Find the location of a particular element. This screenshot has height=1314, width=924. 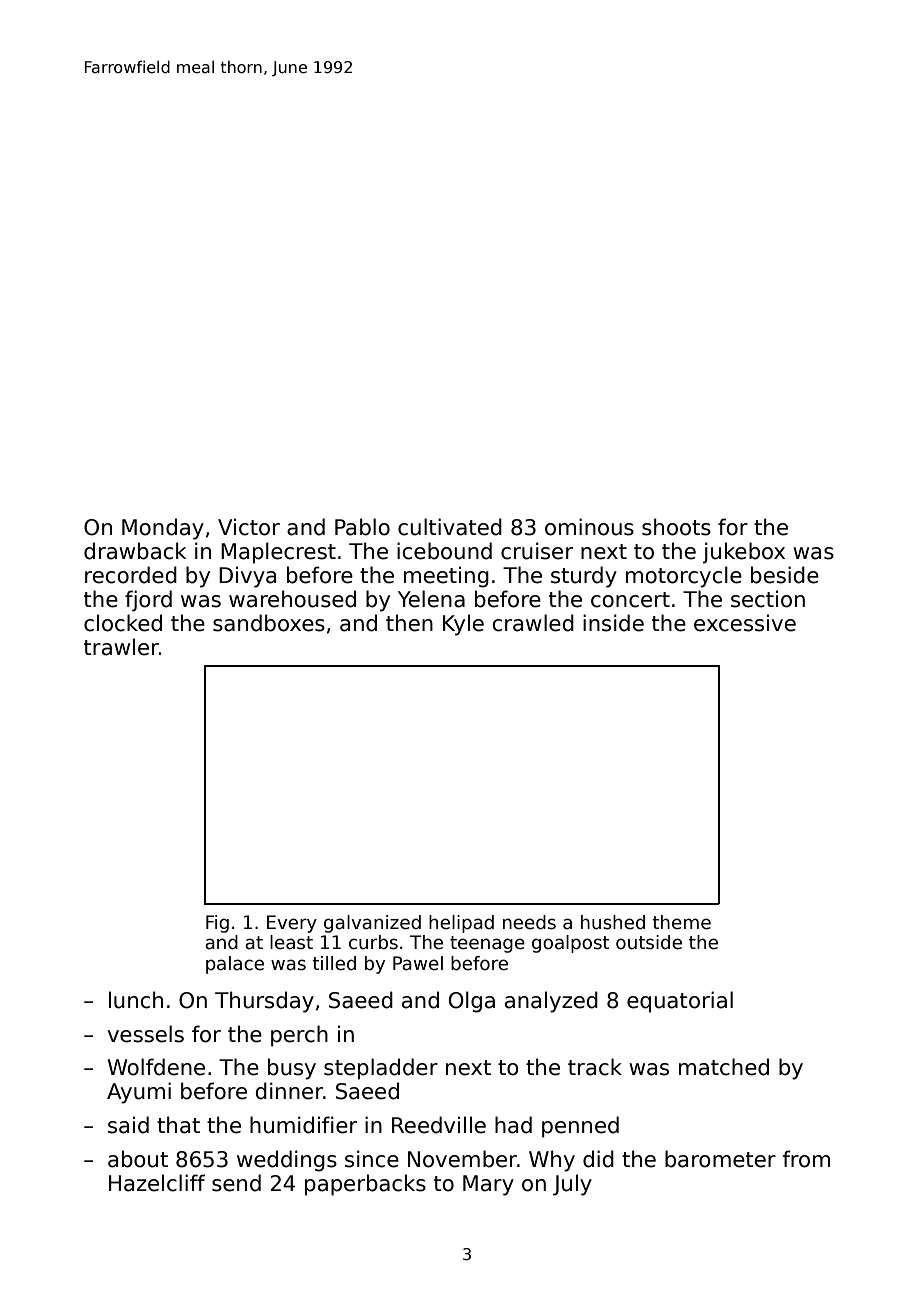

jukebox is located at coordinates (744, 553).
